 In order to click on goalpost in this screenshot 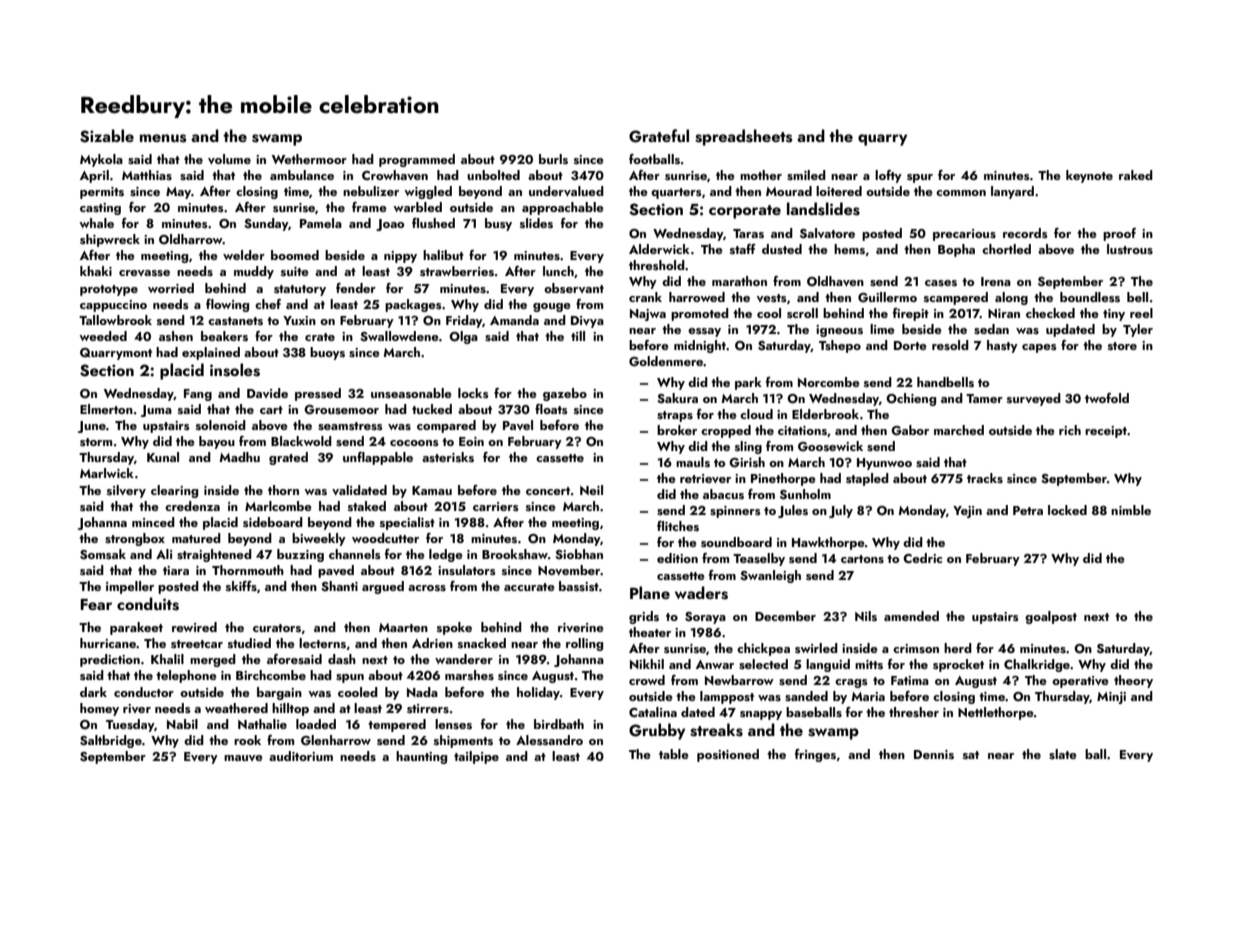, I will do `click(1051, 617)`.
